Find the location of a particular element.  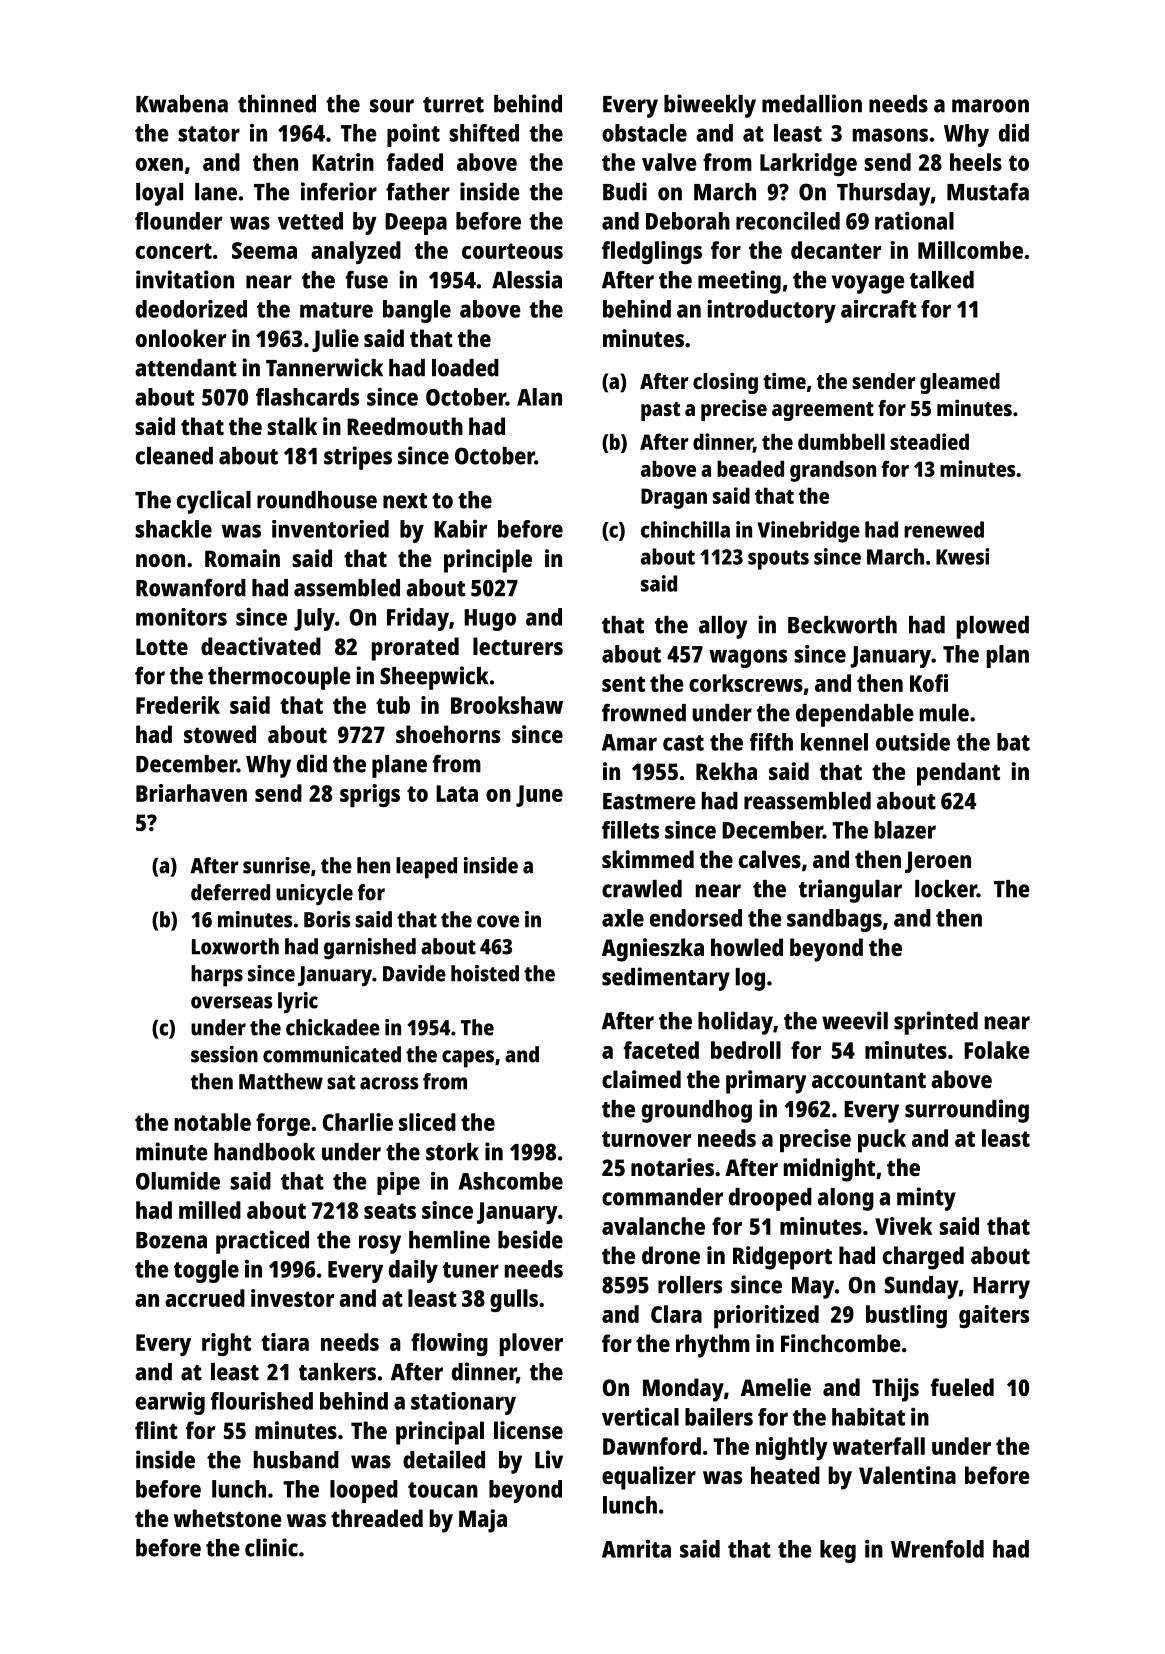

leaped is located at coordinates (426, 868).
